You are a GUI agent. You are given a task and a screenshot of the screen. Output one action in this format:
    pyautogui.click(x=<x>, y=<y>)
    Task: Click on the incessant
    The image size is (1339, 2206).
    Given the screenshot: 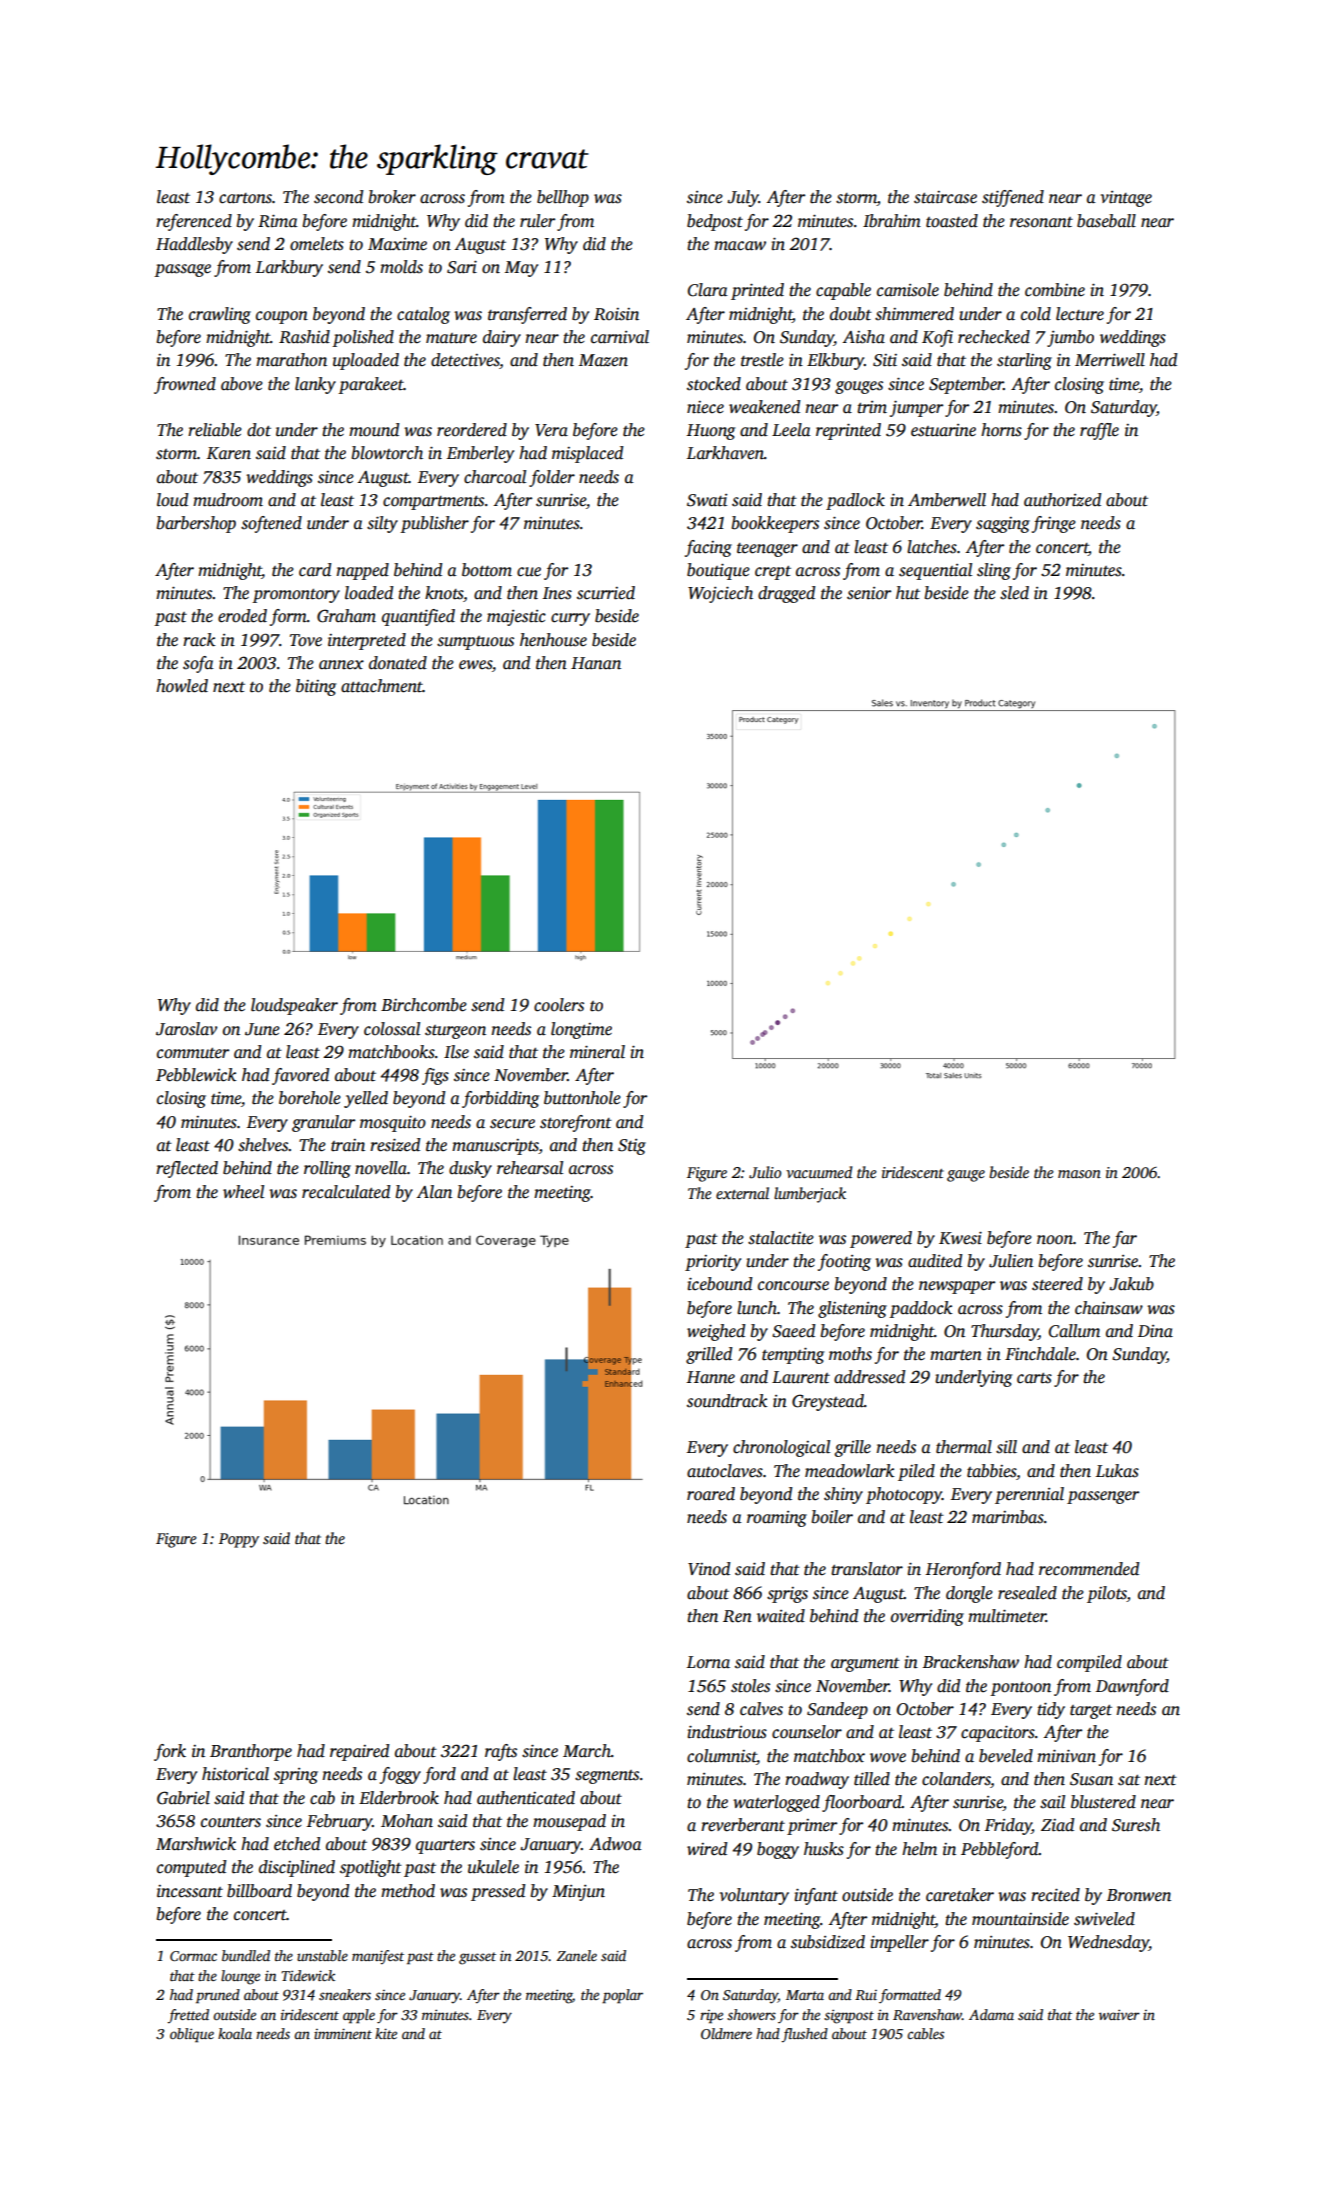 What is the action you would take?
    pyautogui.click(x=190, y=1891)
